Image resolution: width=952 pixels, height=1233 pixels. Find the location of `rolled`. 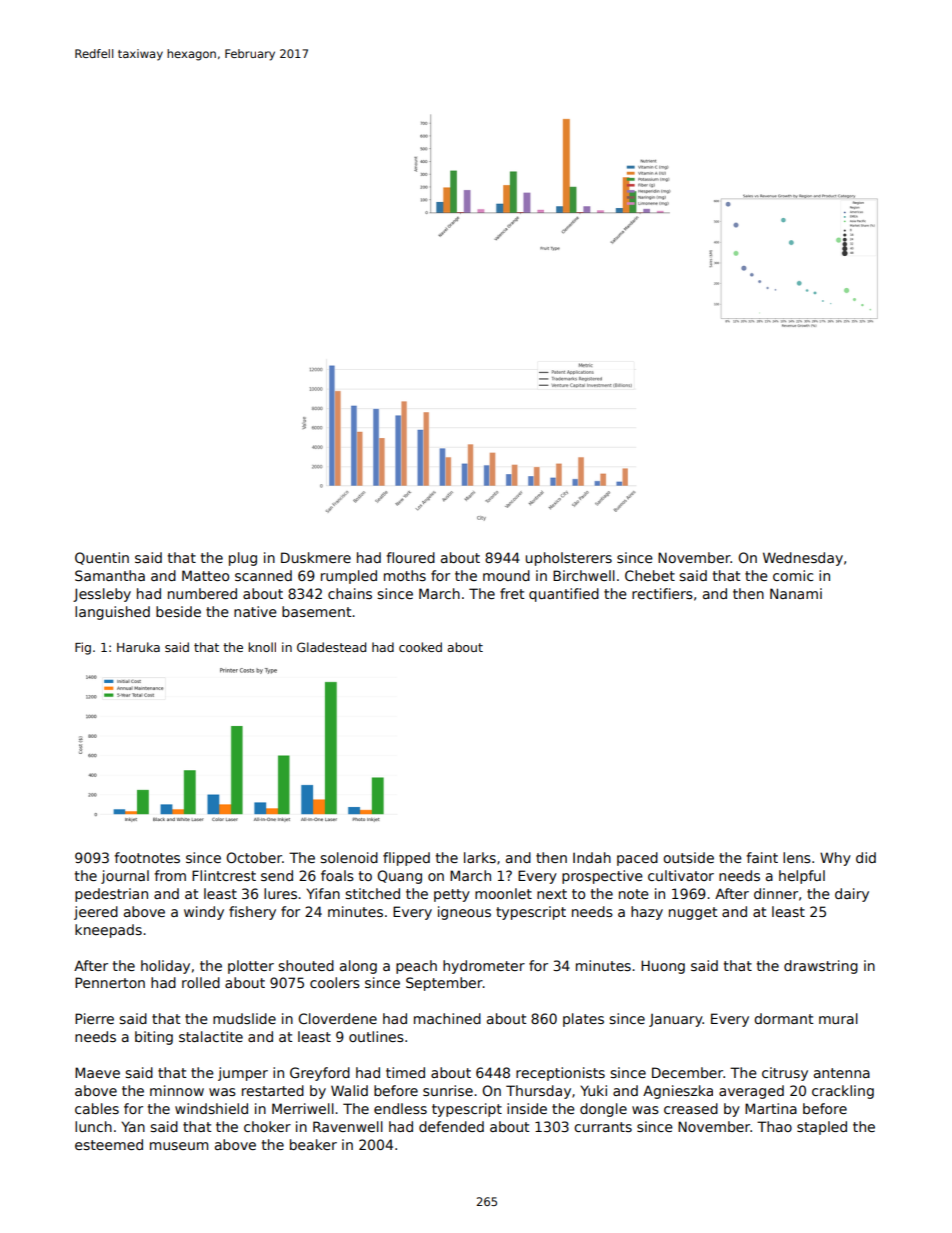

rolled is located at coordinates (201, 982).
